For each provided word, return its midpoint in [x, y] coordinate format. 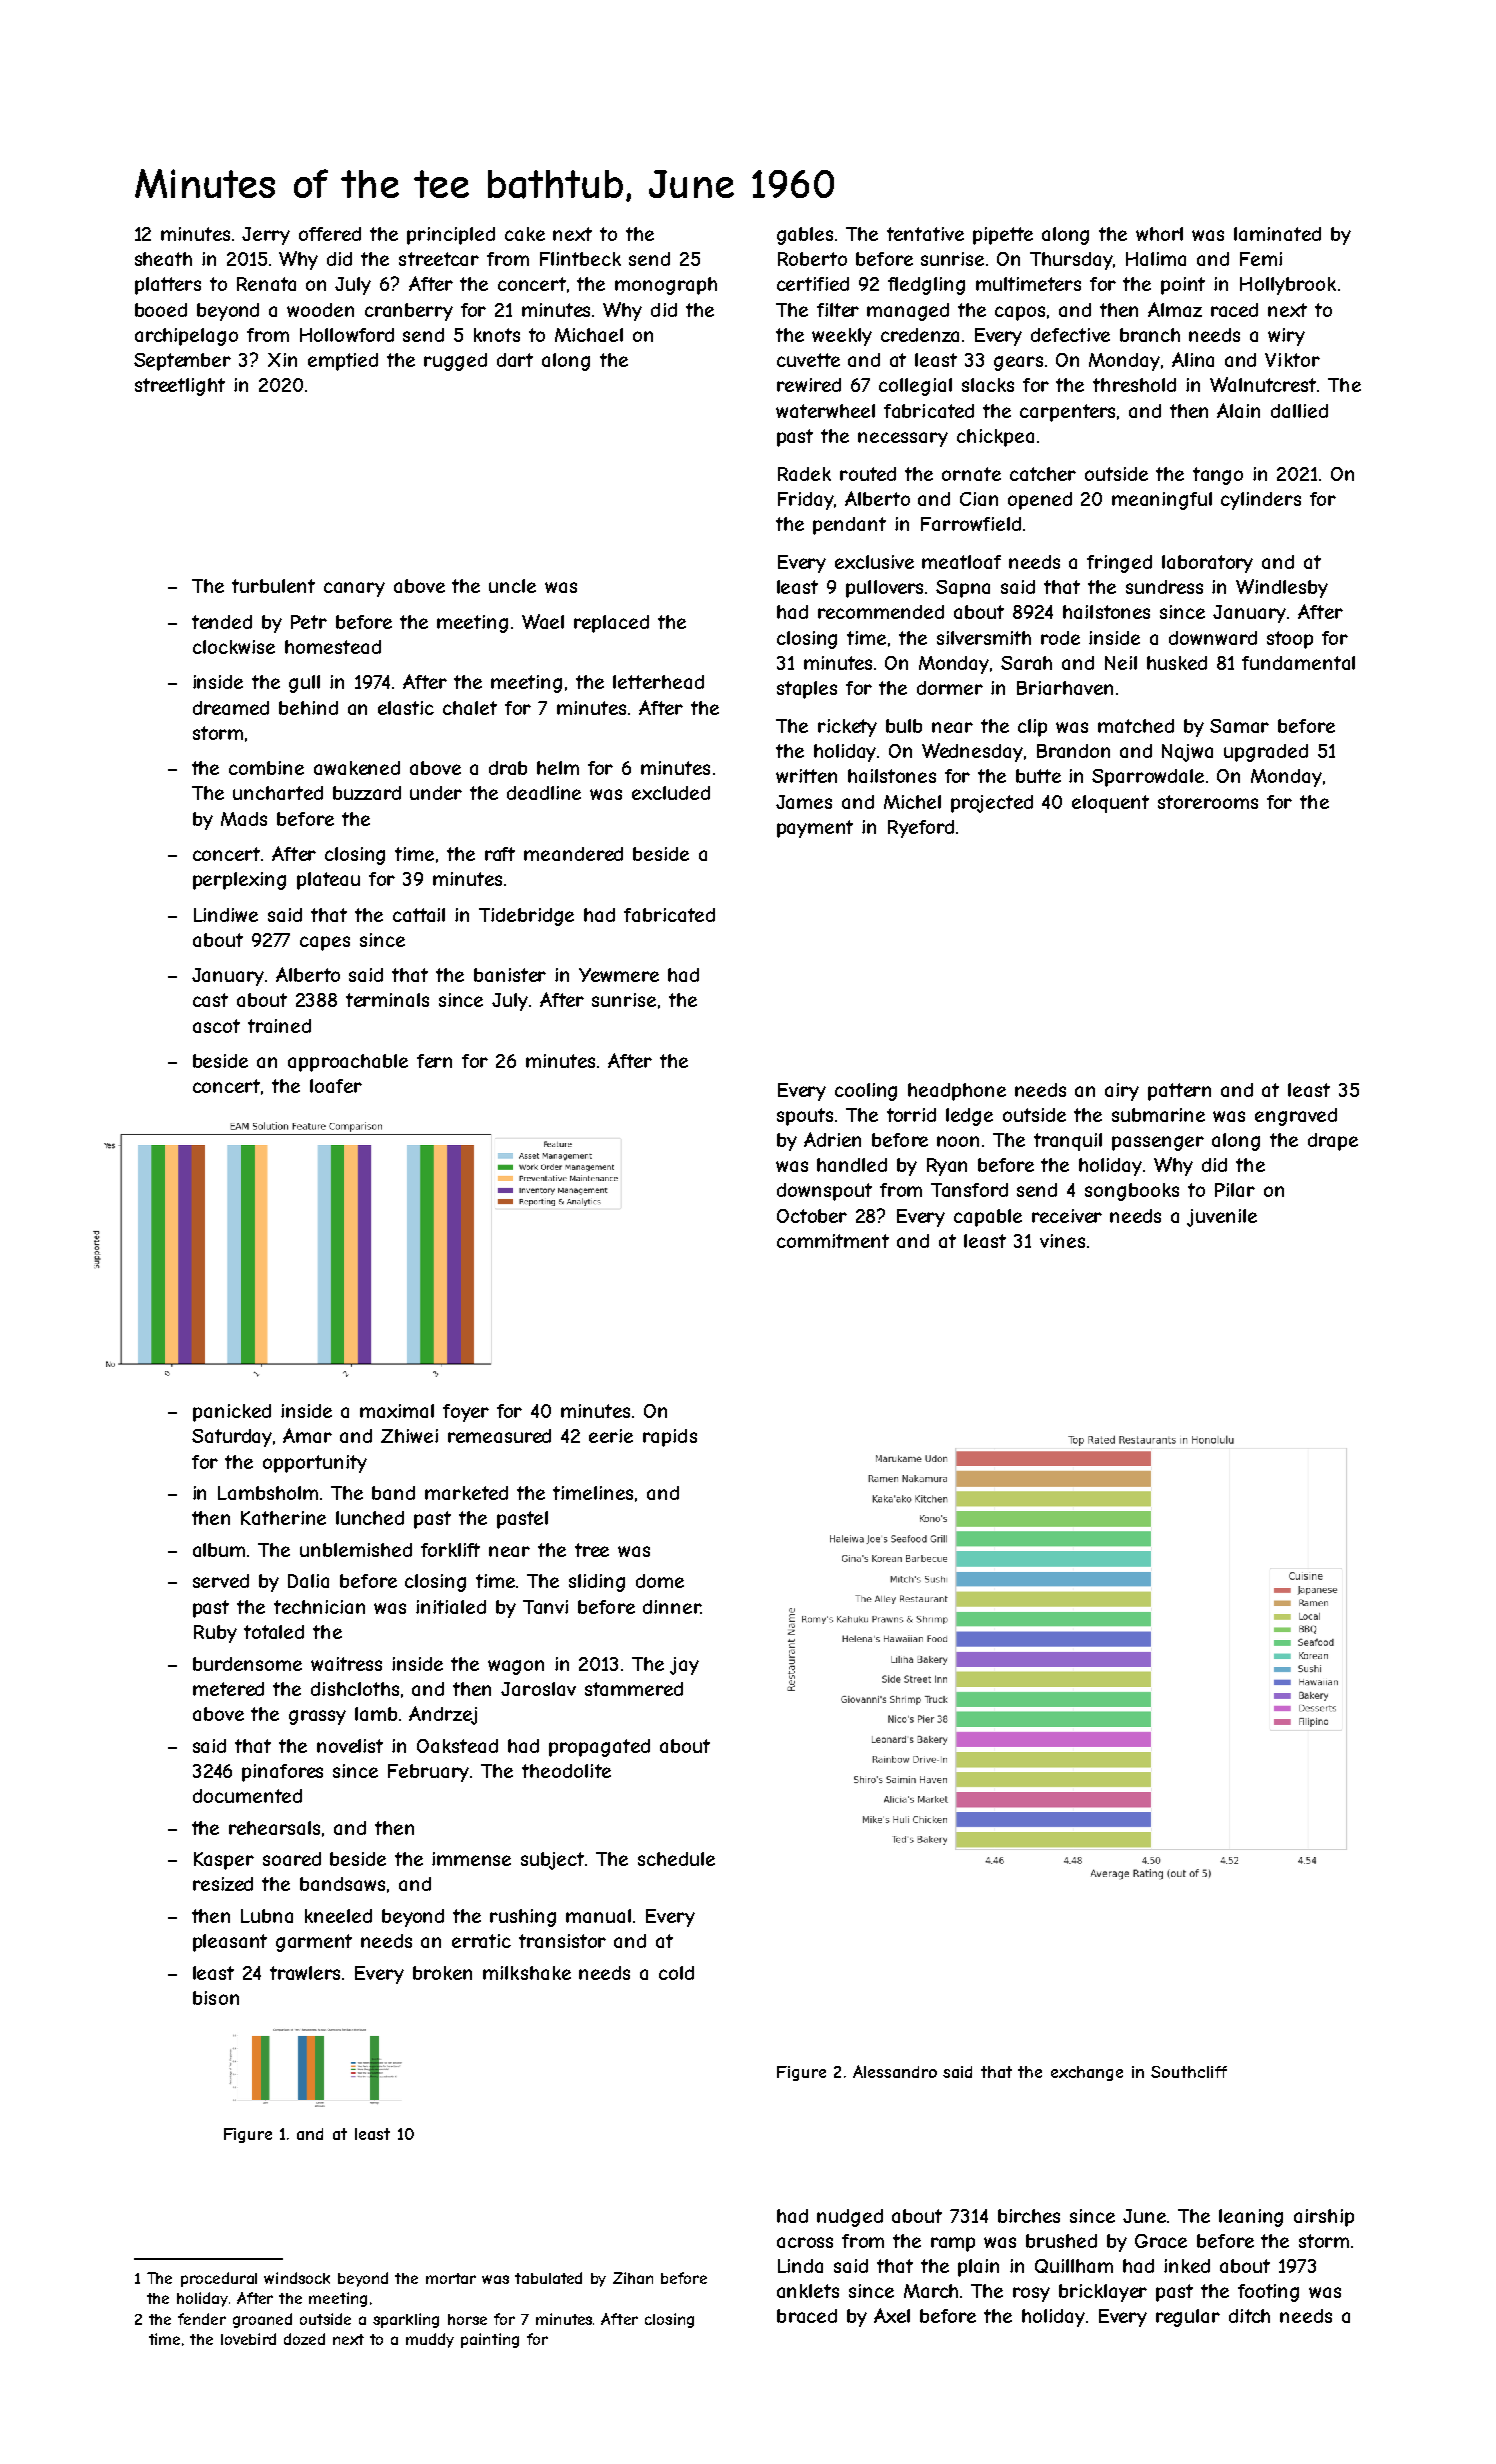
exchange [1087, 2073]
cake [525, 234]
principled [451, 236]
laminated [1277, 234]
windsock [297, 2278]
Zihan [633, 2278]
